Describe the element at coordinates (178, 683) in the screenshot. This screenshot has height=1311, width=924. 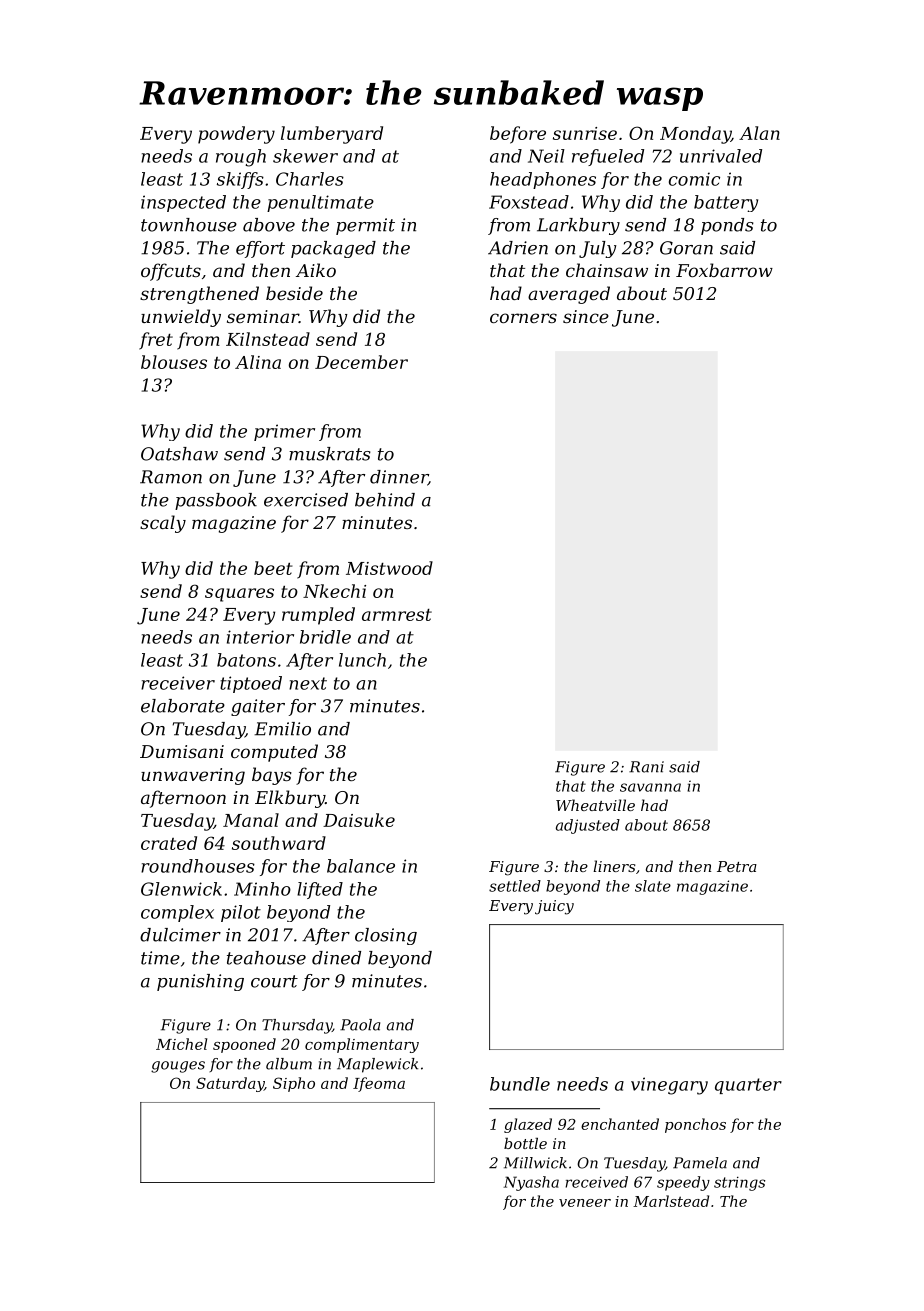
I see `receiver` at that location.
